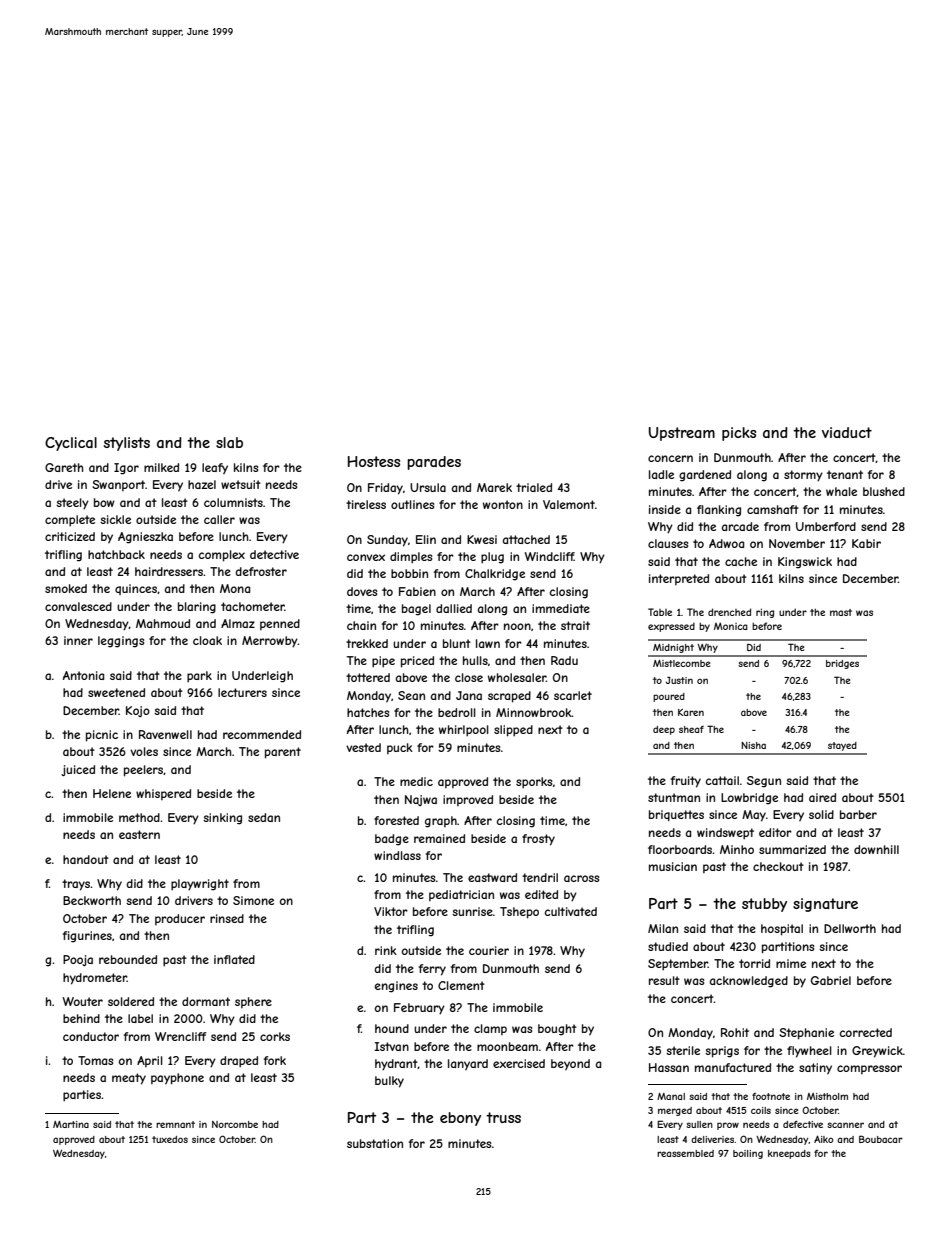 Image resolution: width=952 pixels, height=1233 pixels. What do you see at coordinates (71, 444) in the page?
I see `Cyclical` at bounding box center [71, 444].
